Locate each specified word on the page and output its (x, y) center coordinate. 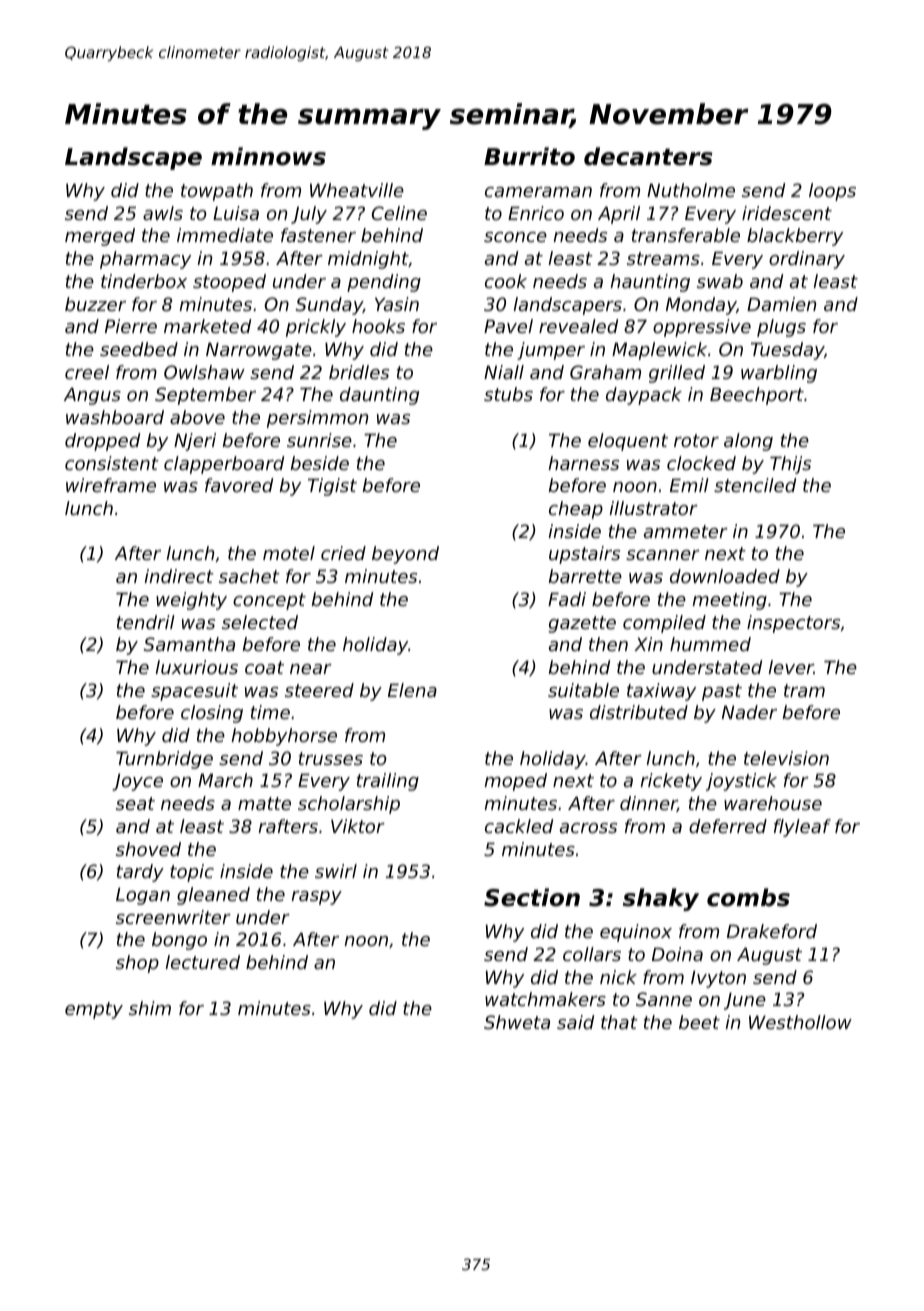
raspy (316, 898)
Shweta (517, 1022)
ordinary (807, 260)
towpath (217, 192)
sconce (515, 237)
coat (264, 667)
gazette (582, 624)
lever (791, 667)
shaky (661, 899)
